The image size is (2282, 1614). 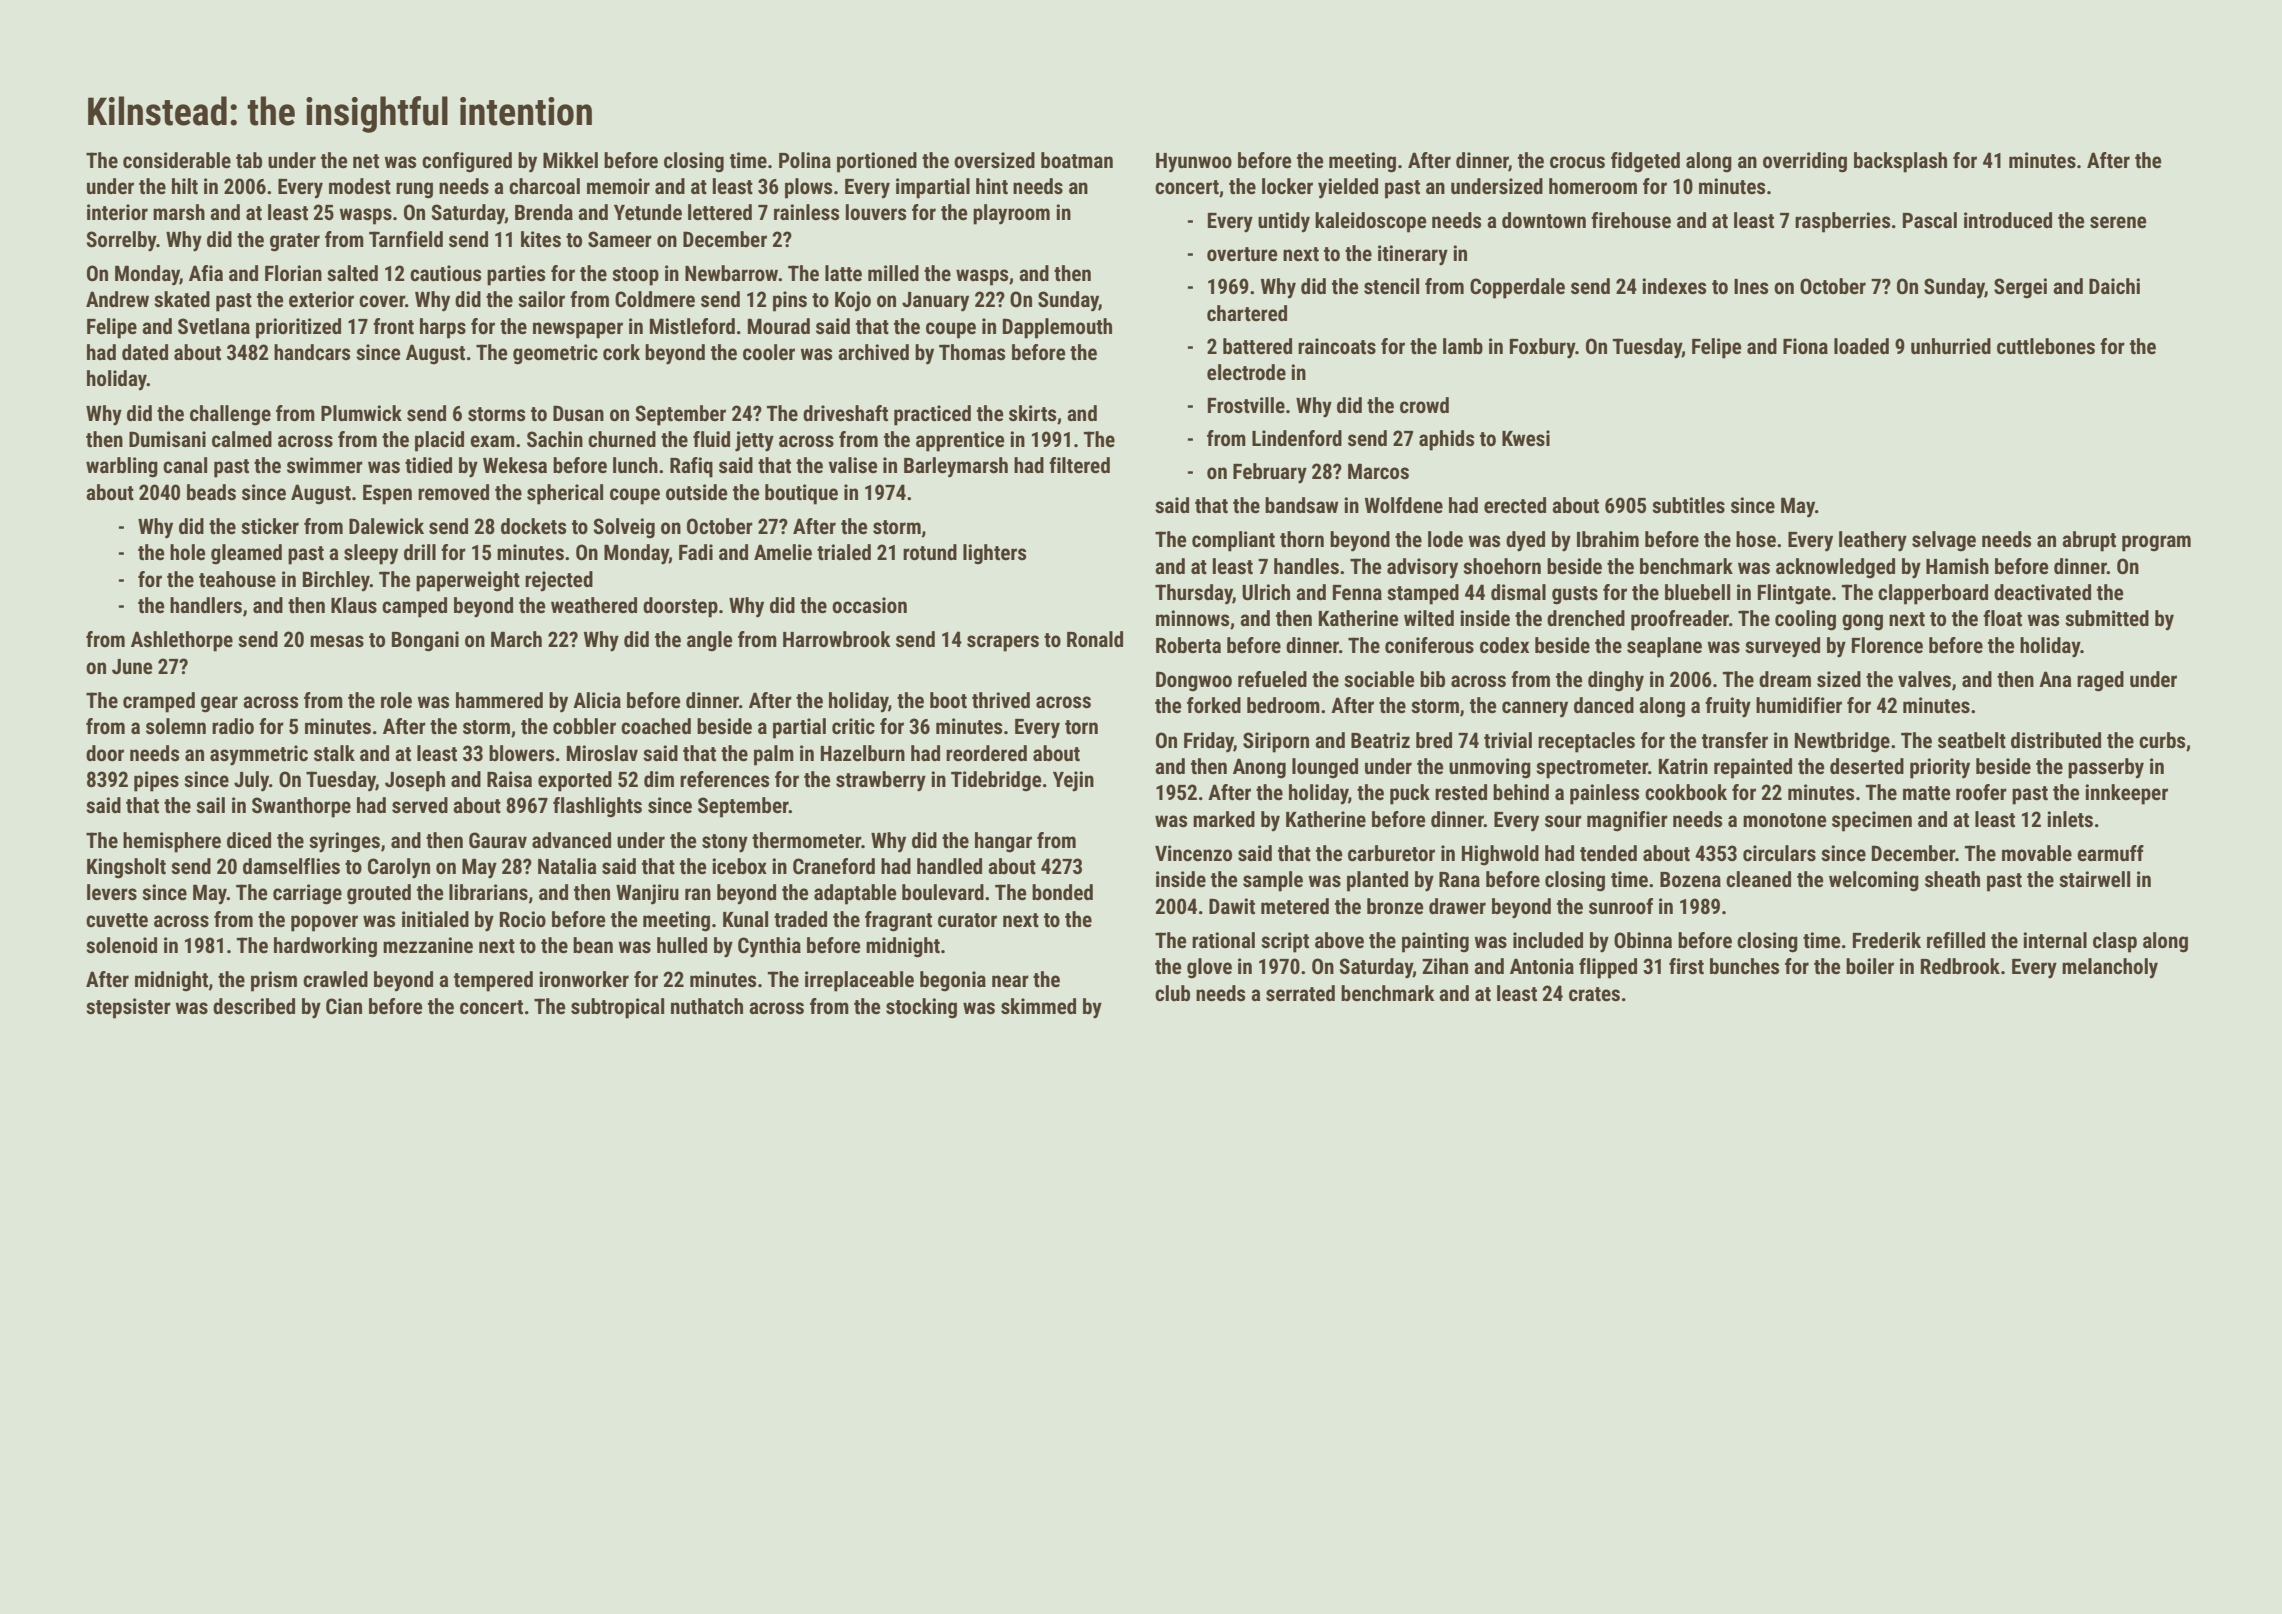 What do you see at coordinates (565, 494) in the document?
I see `spherical` at bounding box center [565, 494].
